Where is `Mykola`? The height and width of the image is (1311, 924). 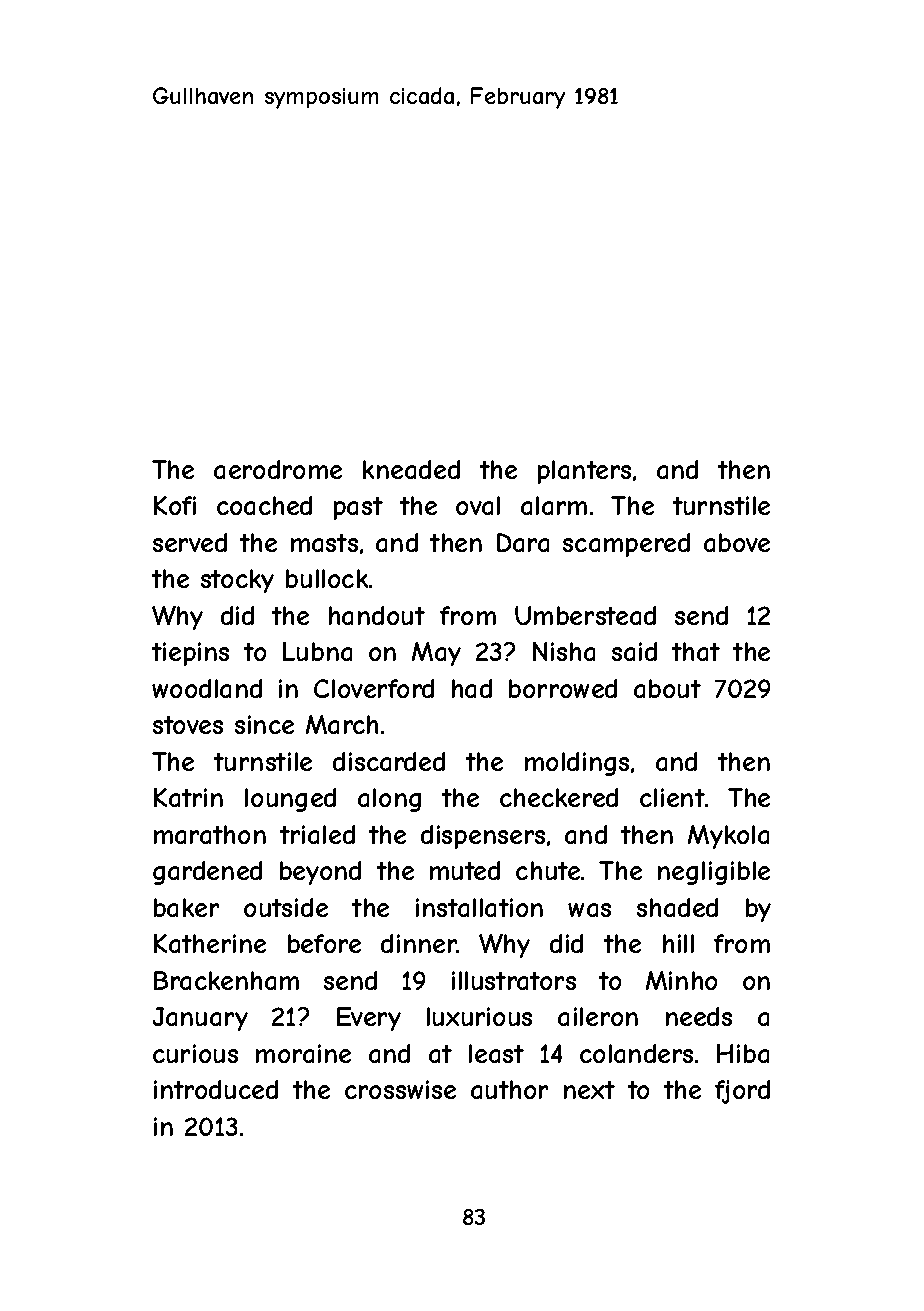 Mykola is located at coordinates (728, 837).
